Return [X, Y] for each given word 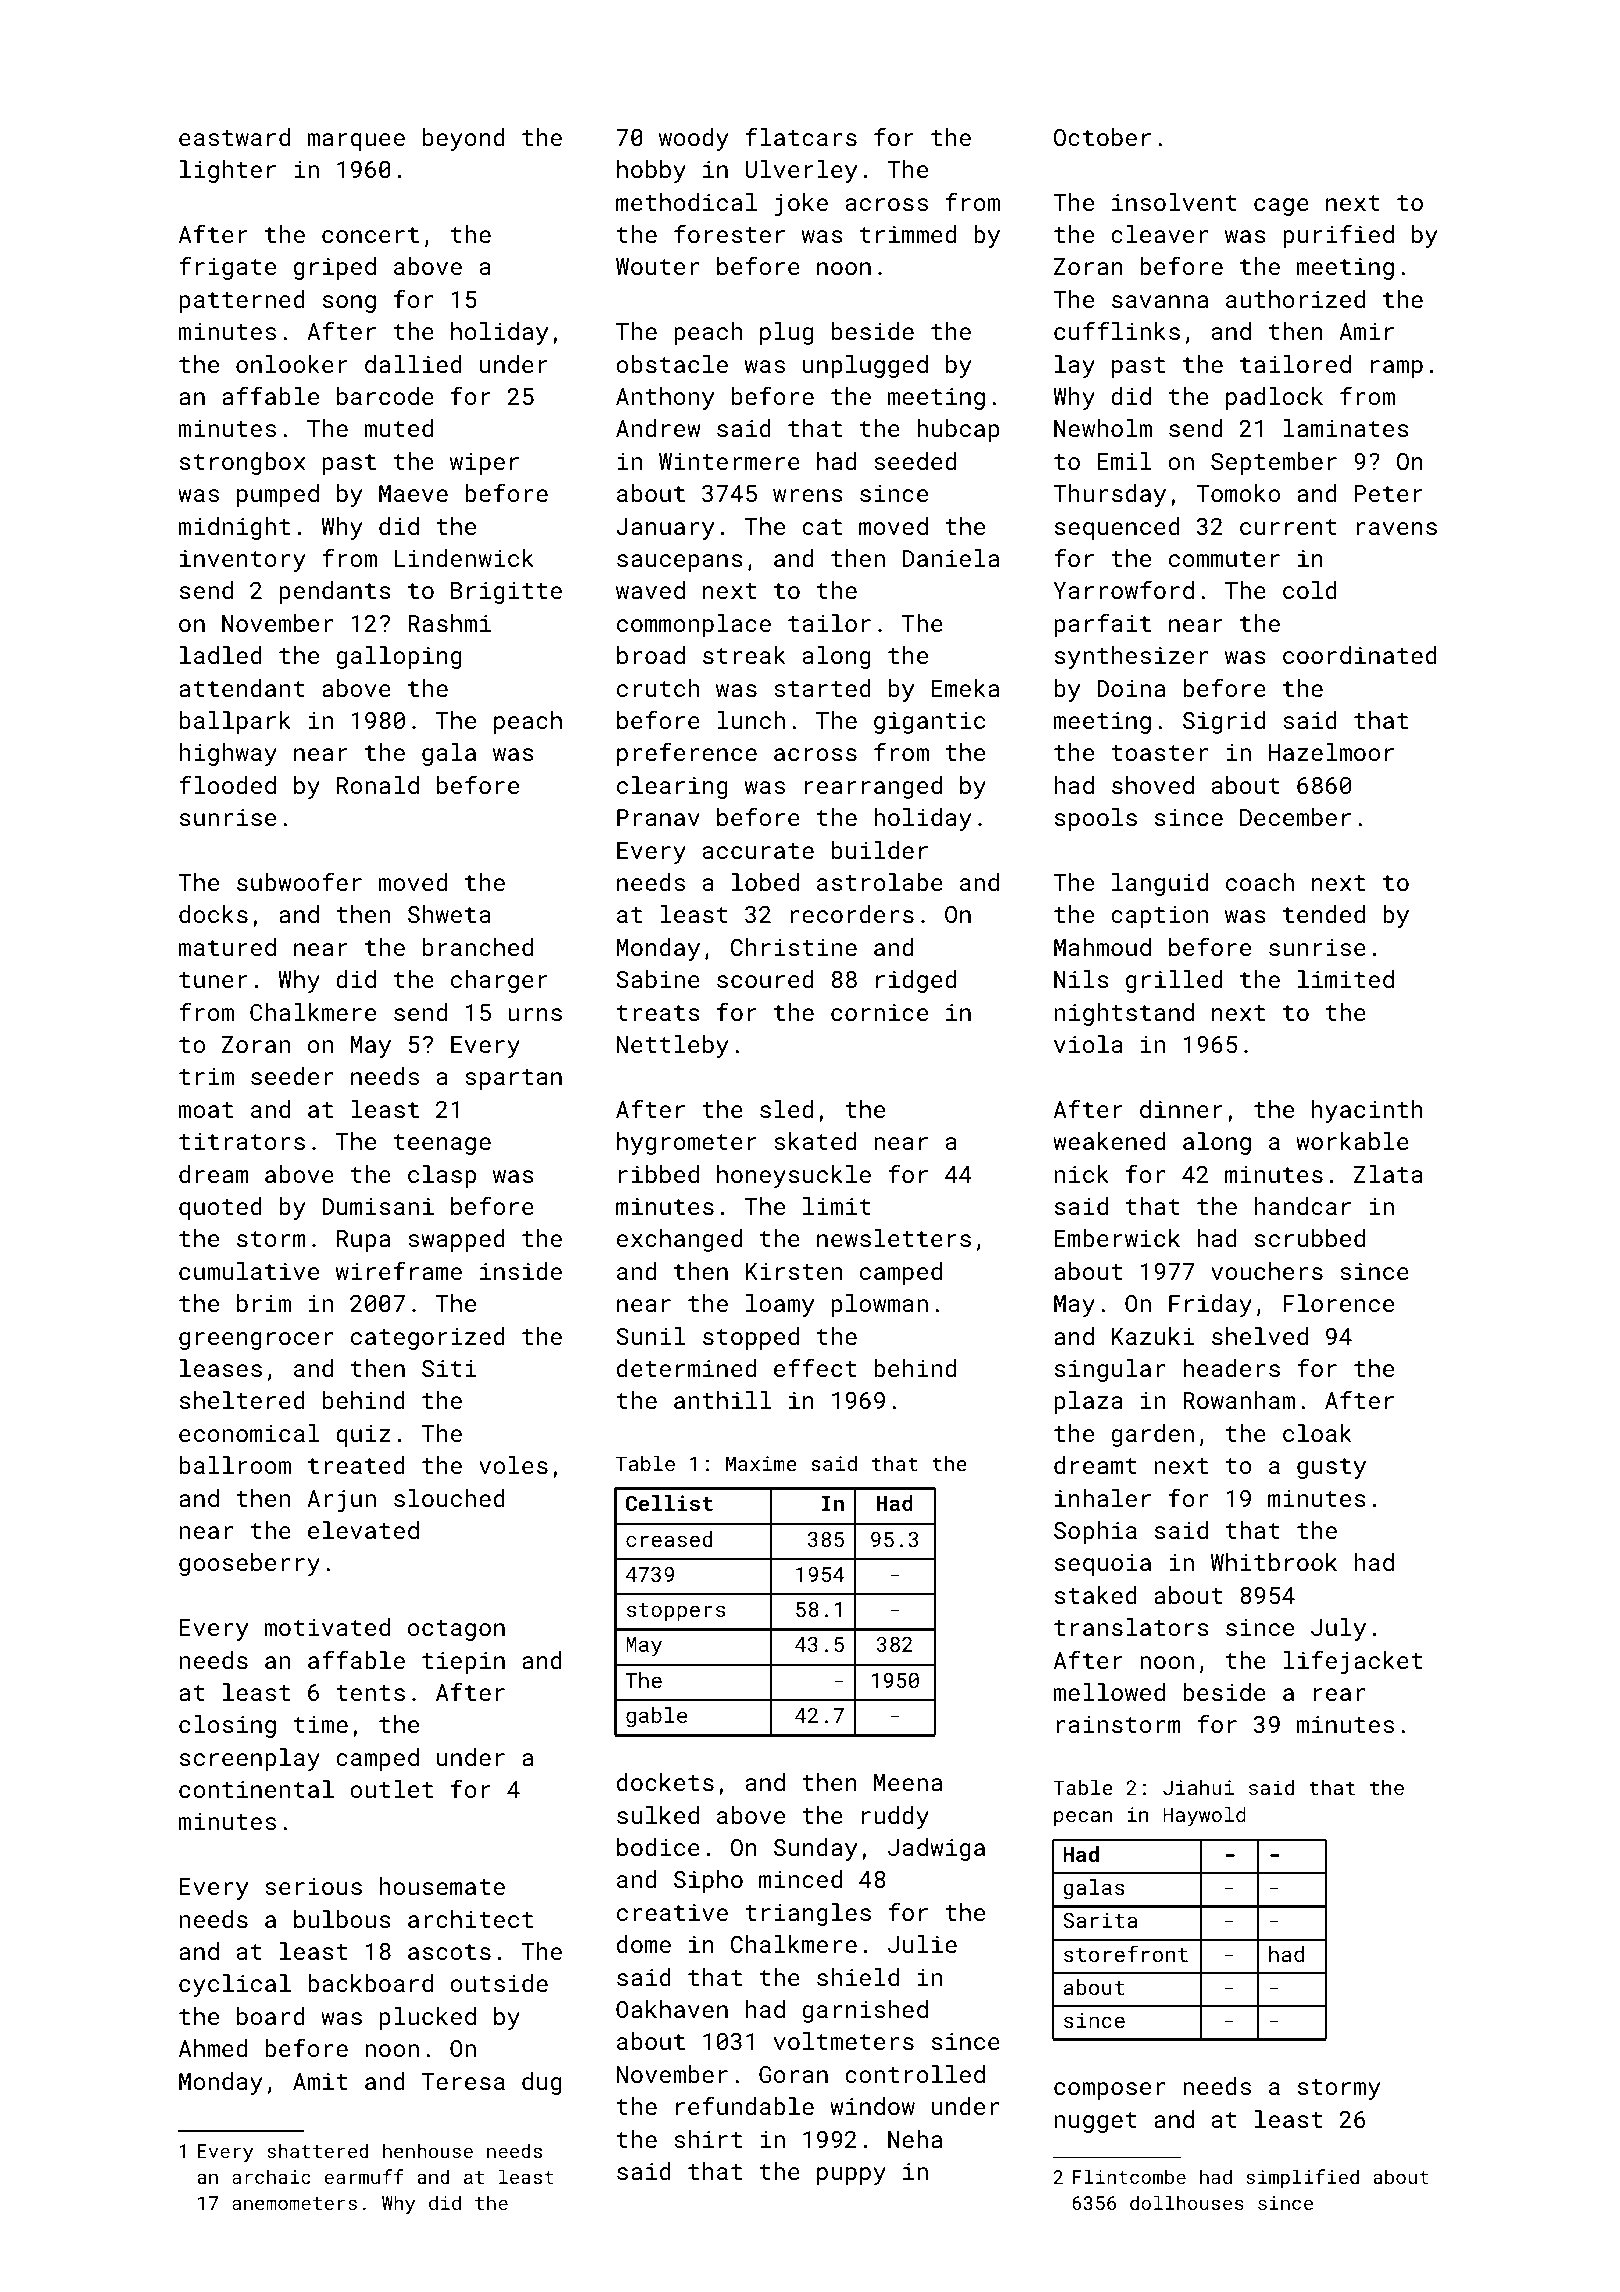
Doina [1131, 688]
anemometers [294, 2203]
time [321, 1724]
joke [801, 204]
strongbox [242, 463]
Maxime [761, 1463]
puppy [851, 2176]
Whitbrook [1274, 1562]
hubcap [958, 430]
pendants [335, 592]
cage [1281, 207]
